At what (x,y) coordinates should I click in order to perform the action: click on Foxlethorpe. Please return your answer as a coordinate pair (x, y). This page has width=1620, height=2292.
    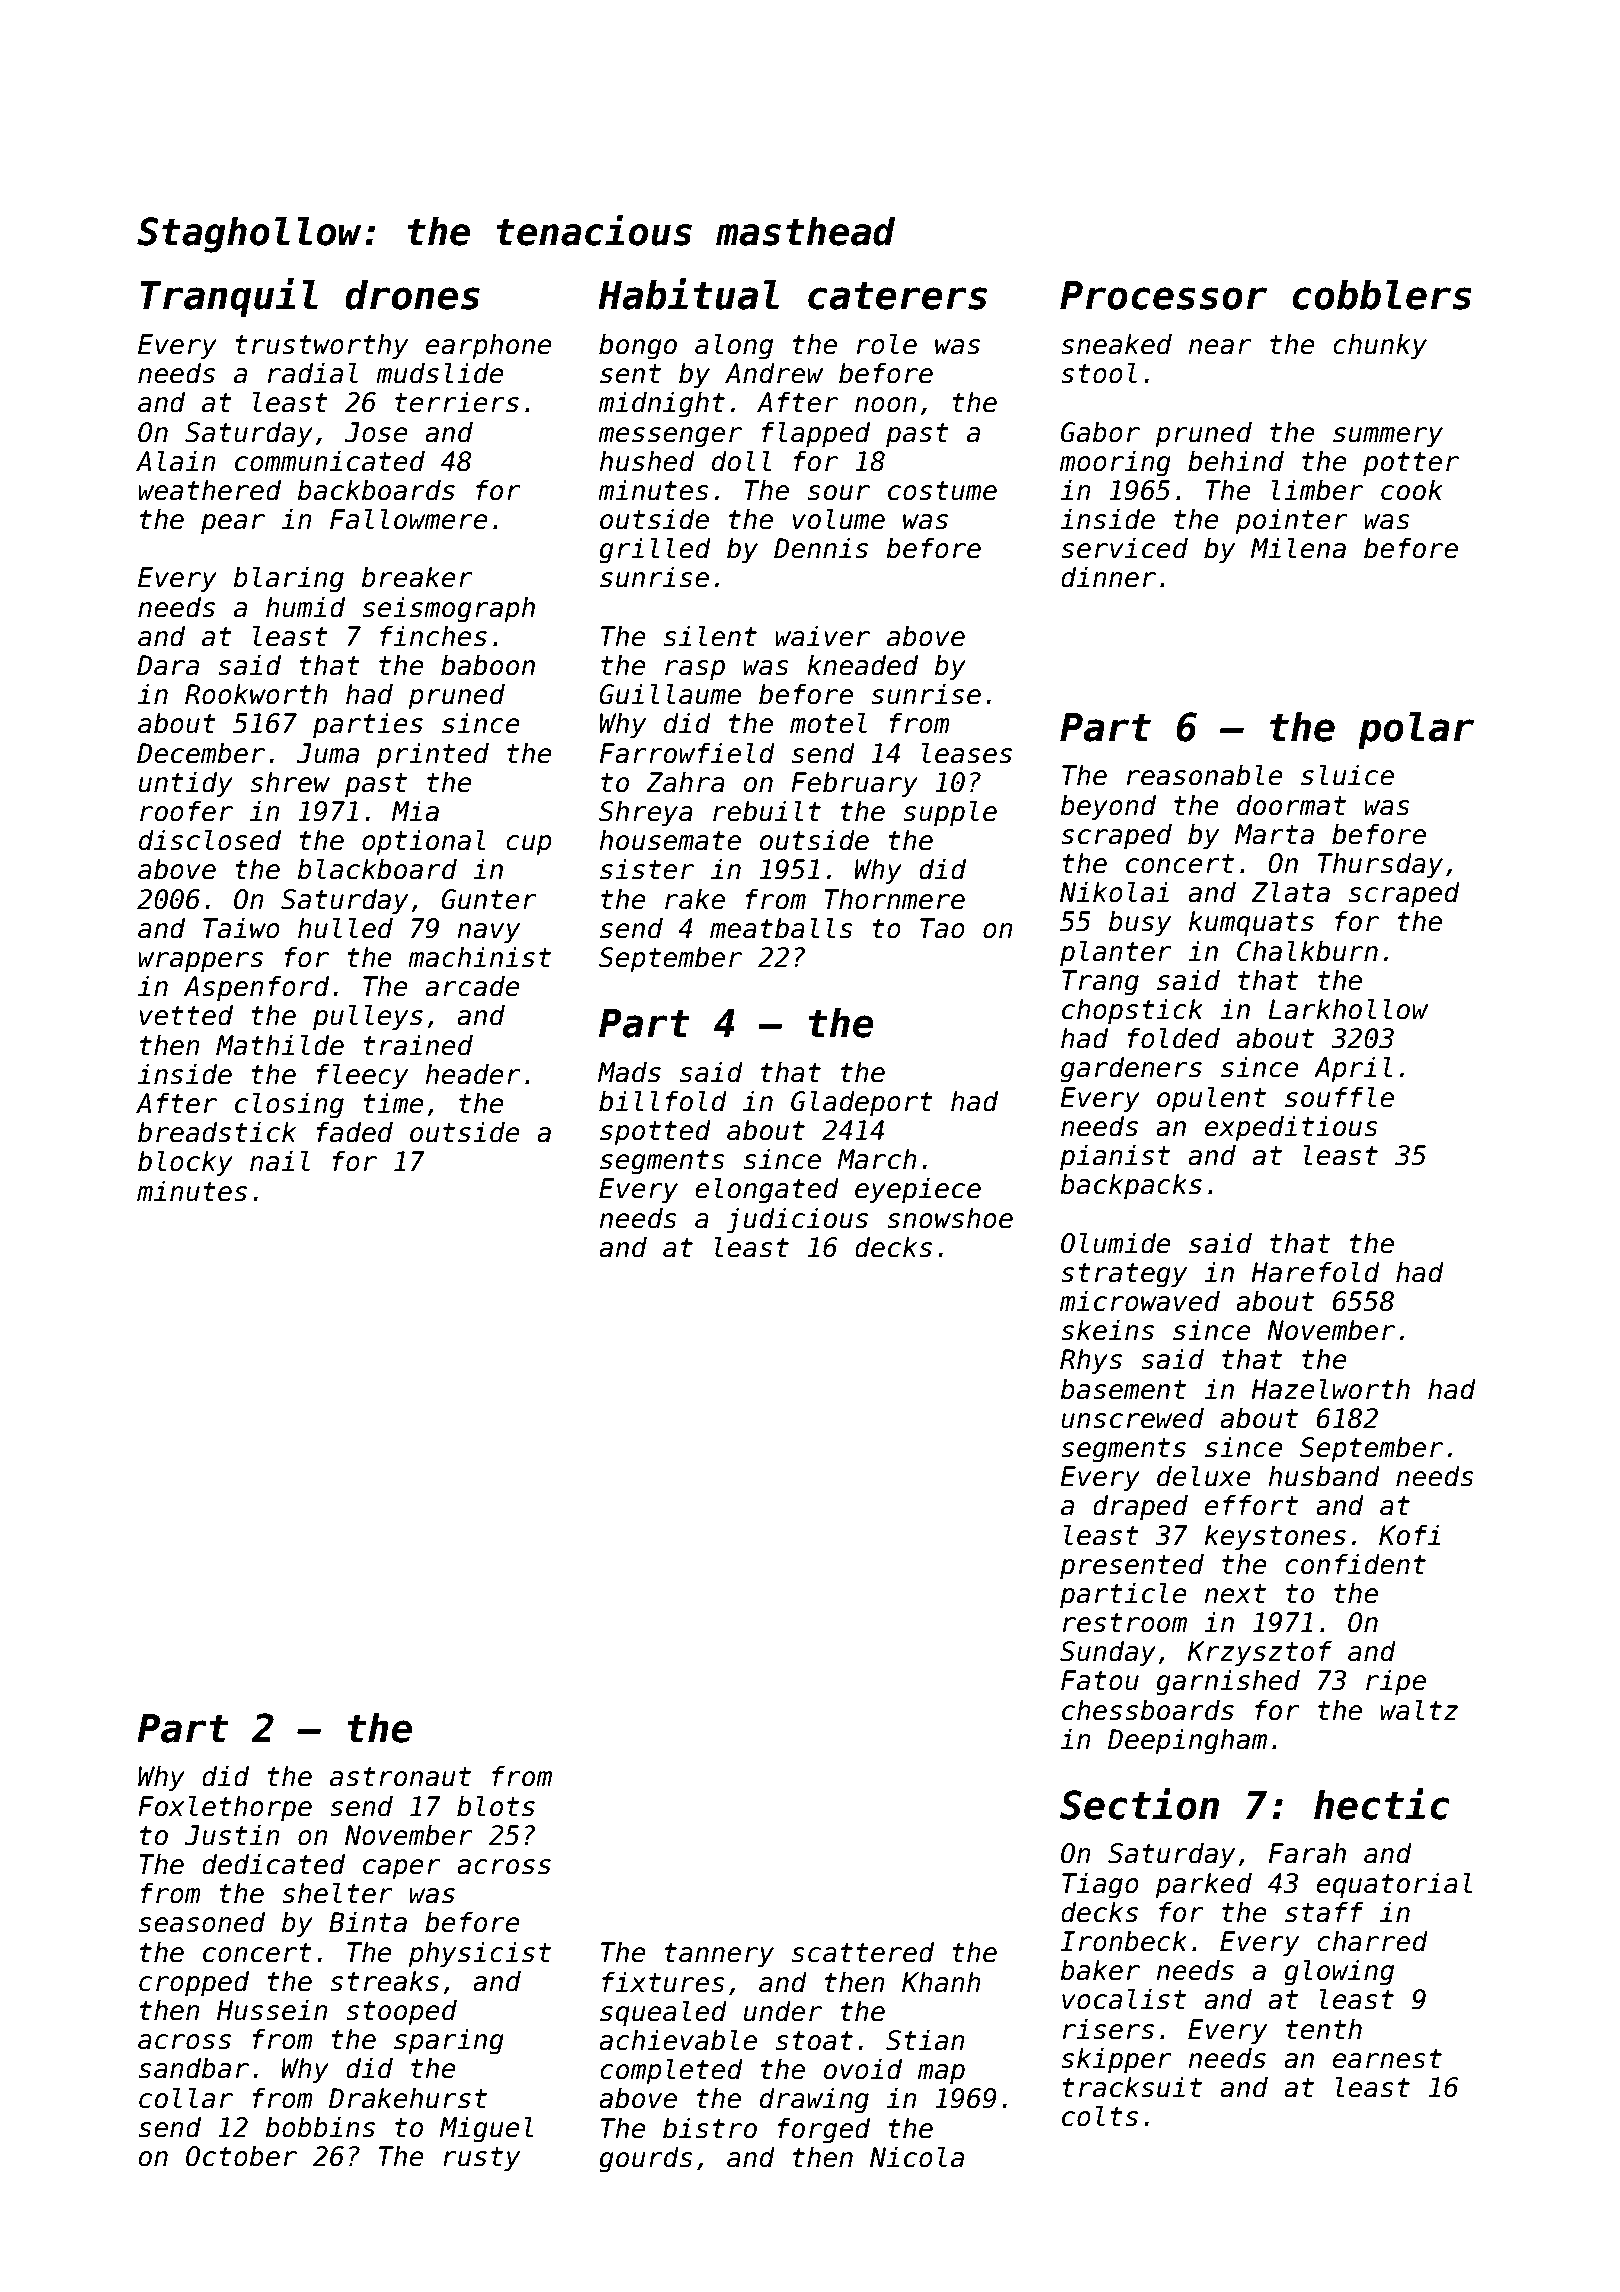
    Looking at the image, I should click on (225, 1808).
